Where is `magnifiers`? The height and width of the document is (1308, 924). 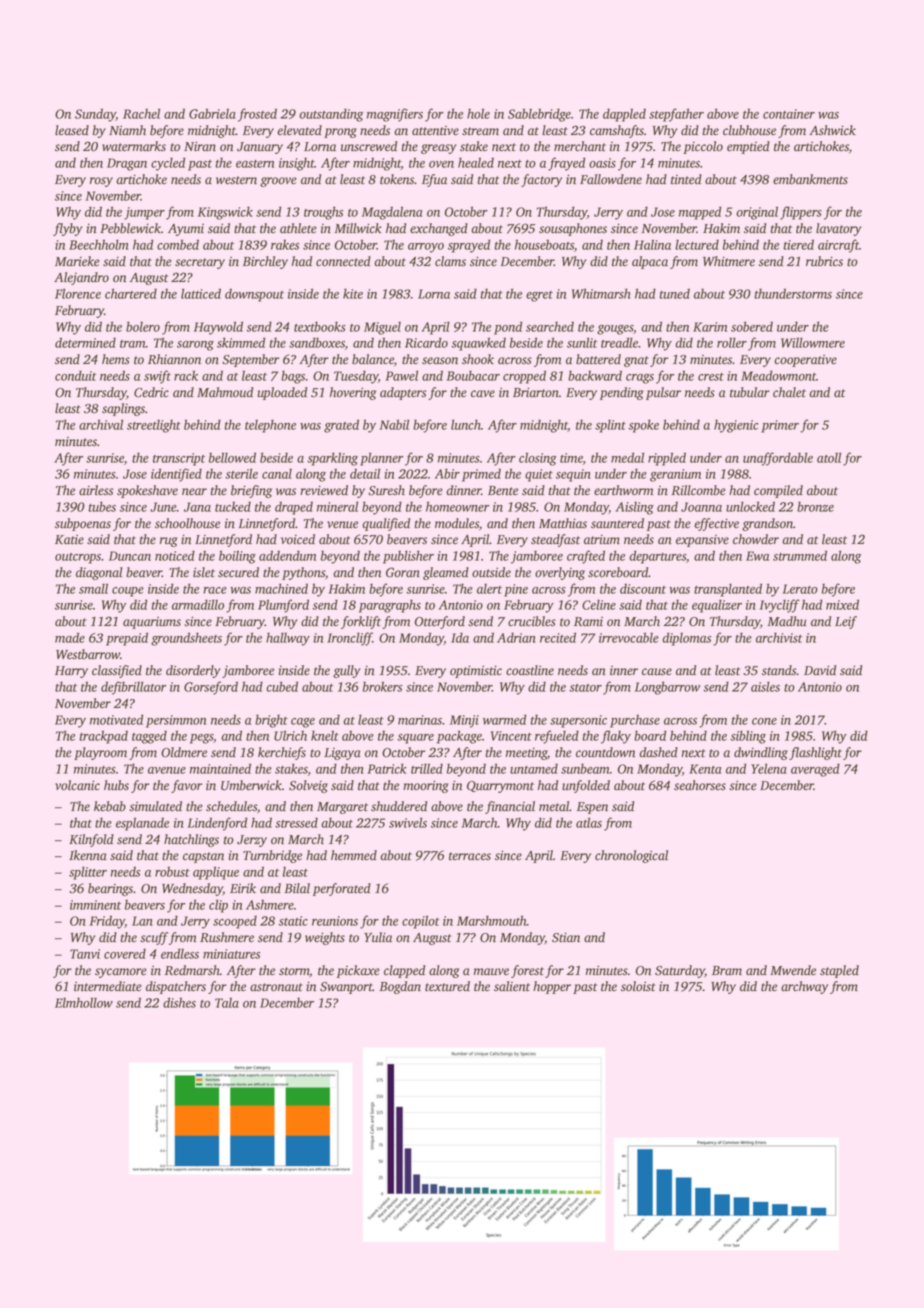
magnifiers is located at coordinates (395, 115).
